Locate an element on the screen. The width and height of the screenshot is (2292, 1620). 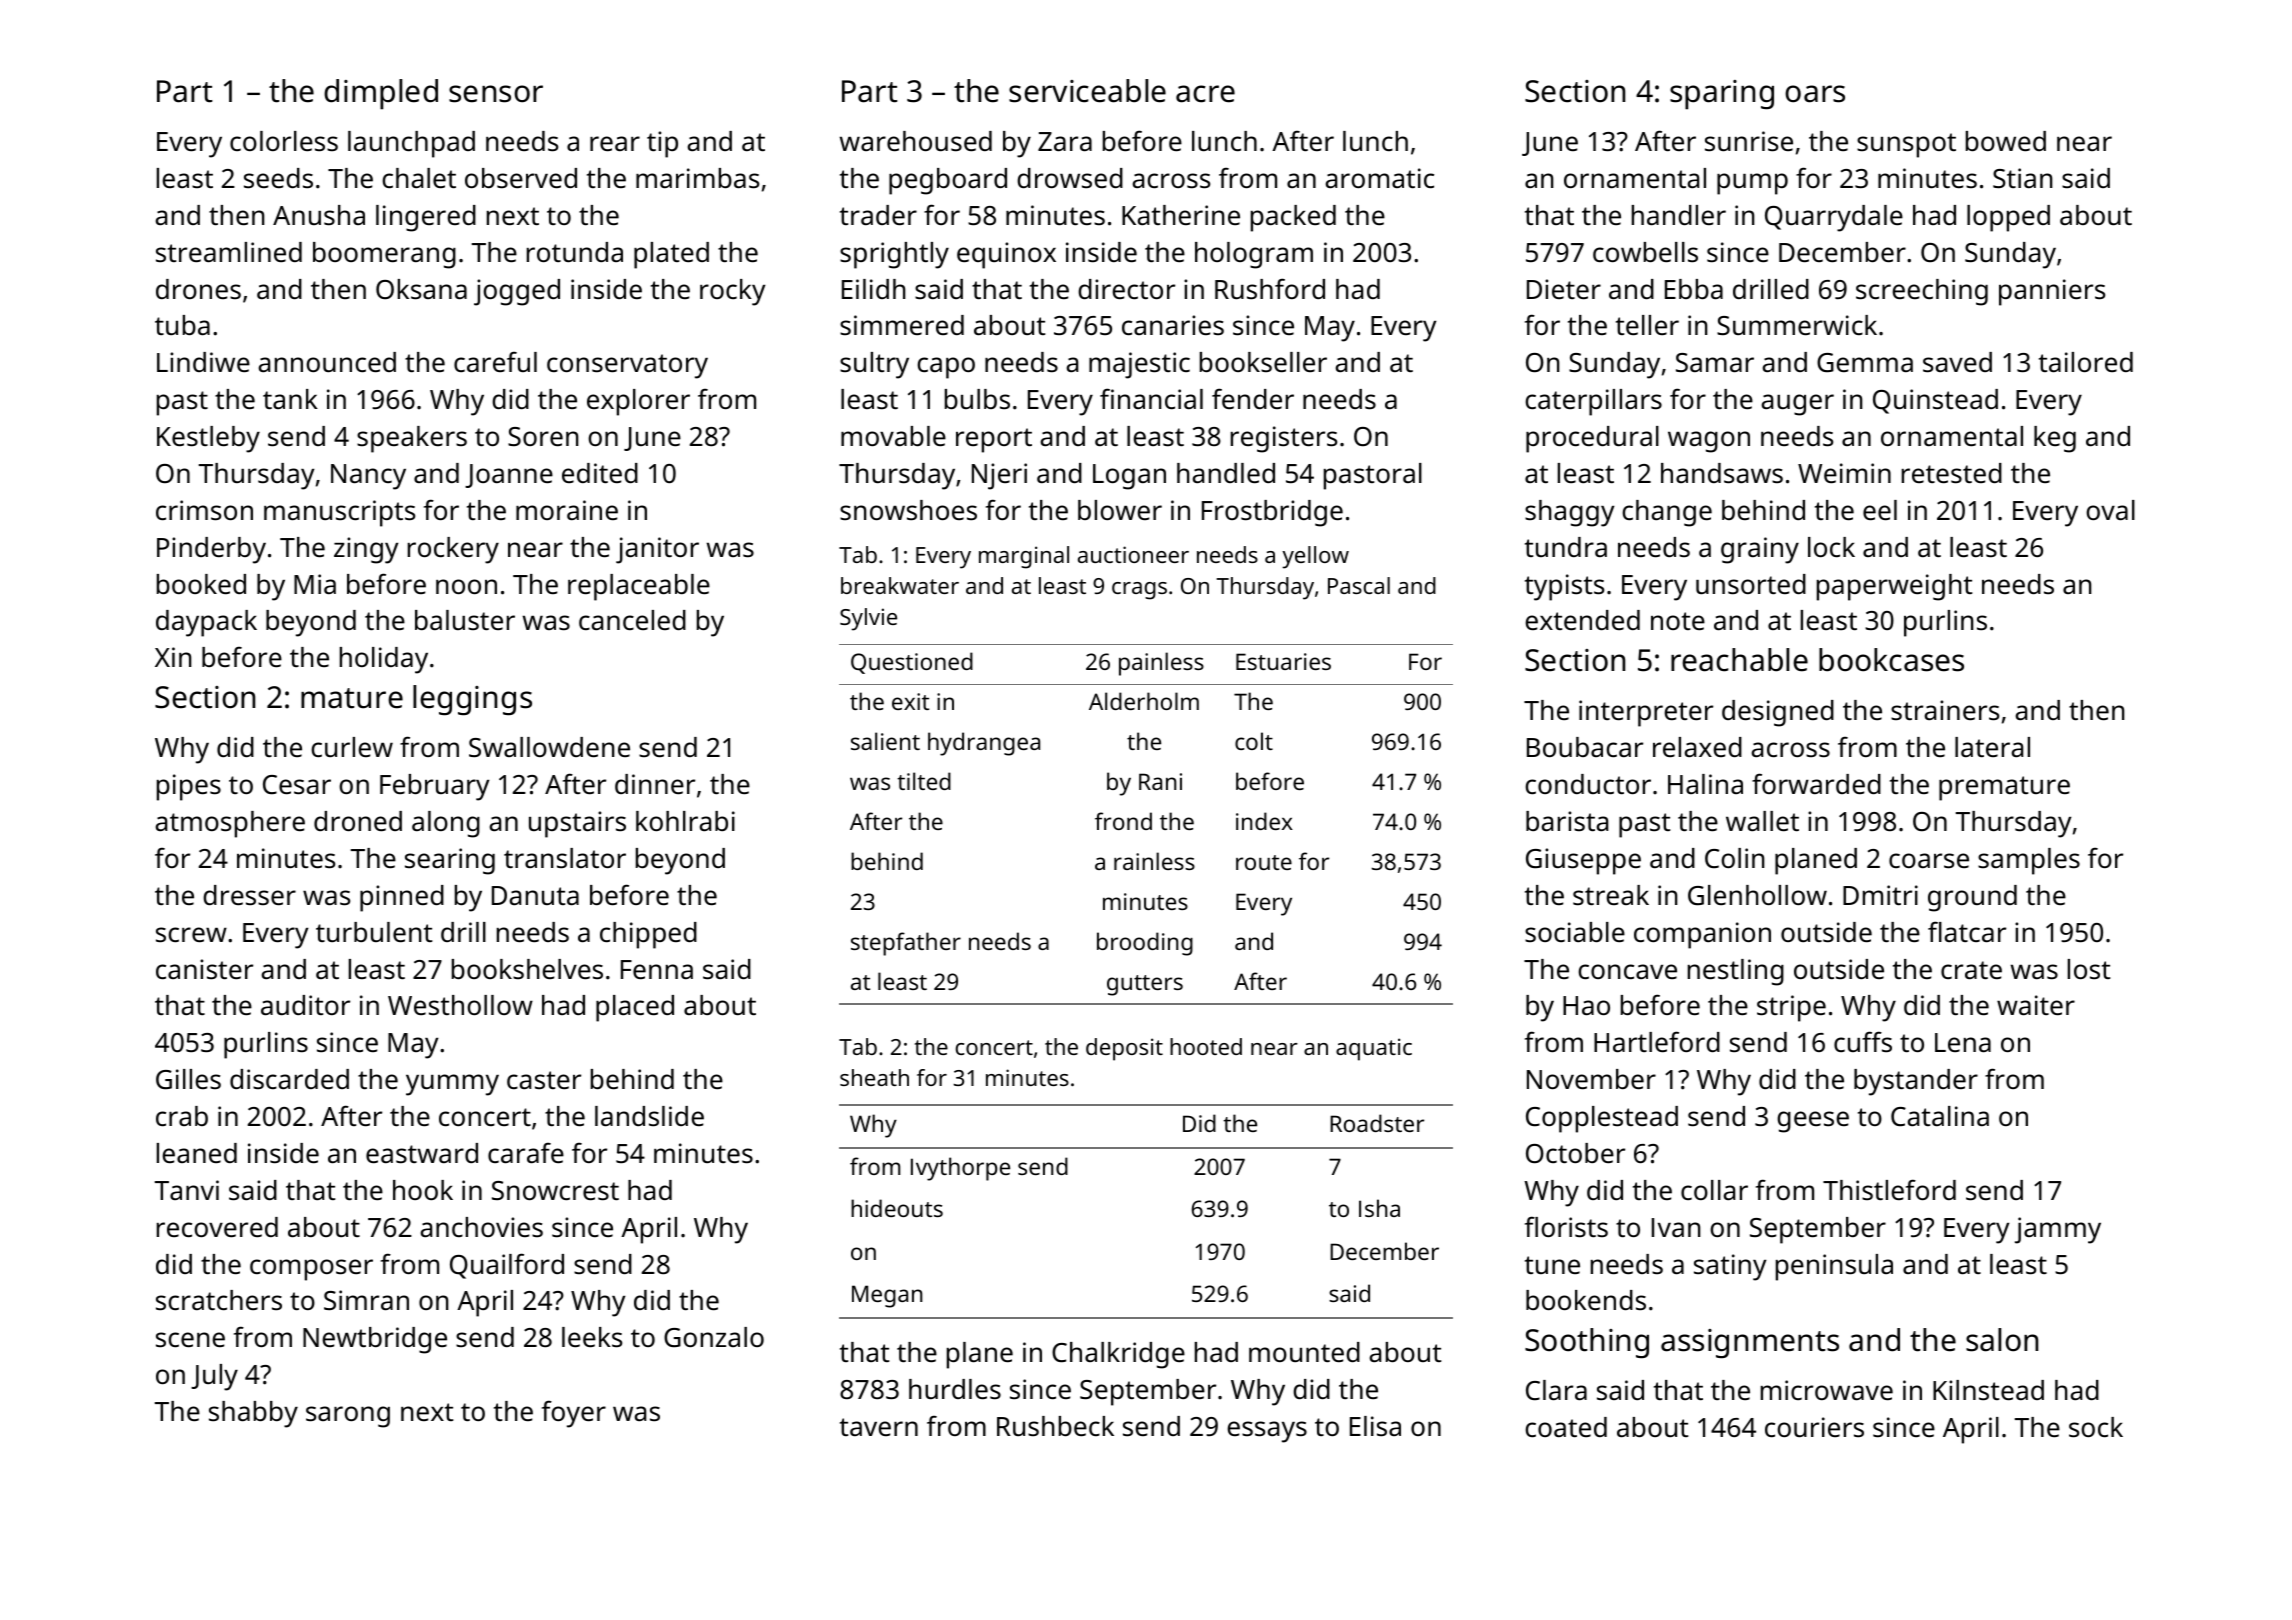
shabby is located at coordinates (253, 1414).
